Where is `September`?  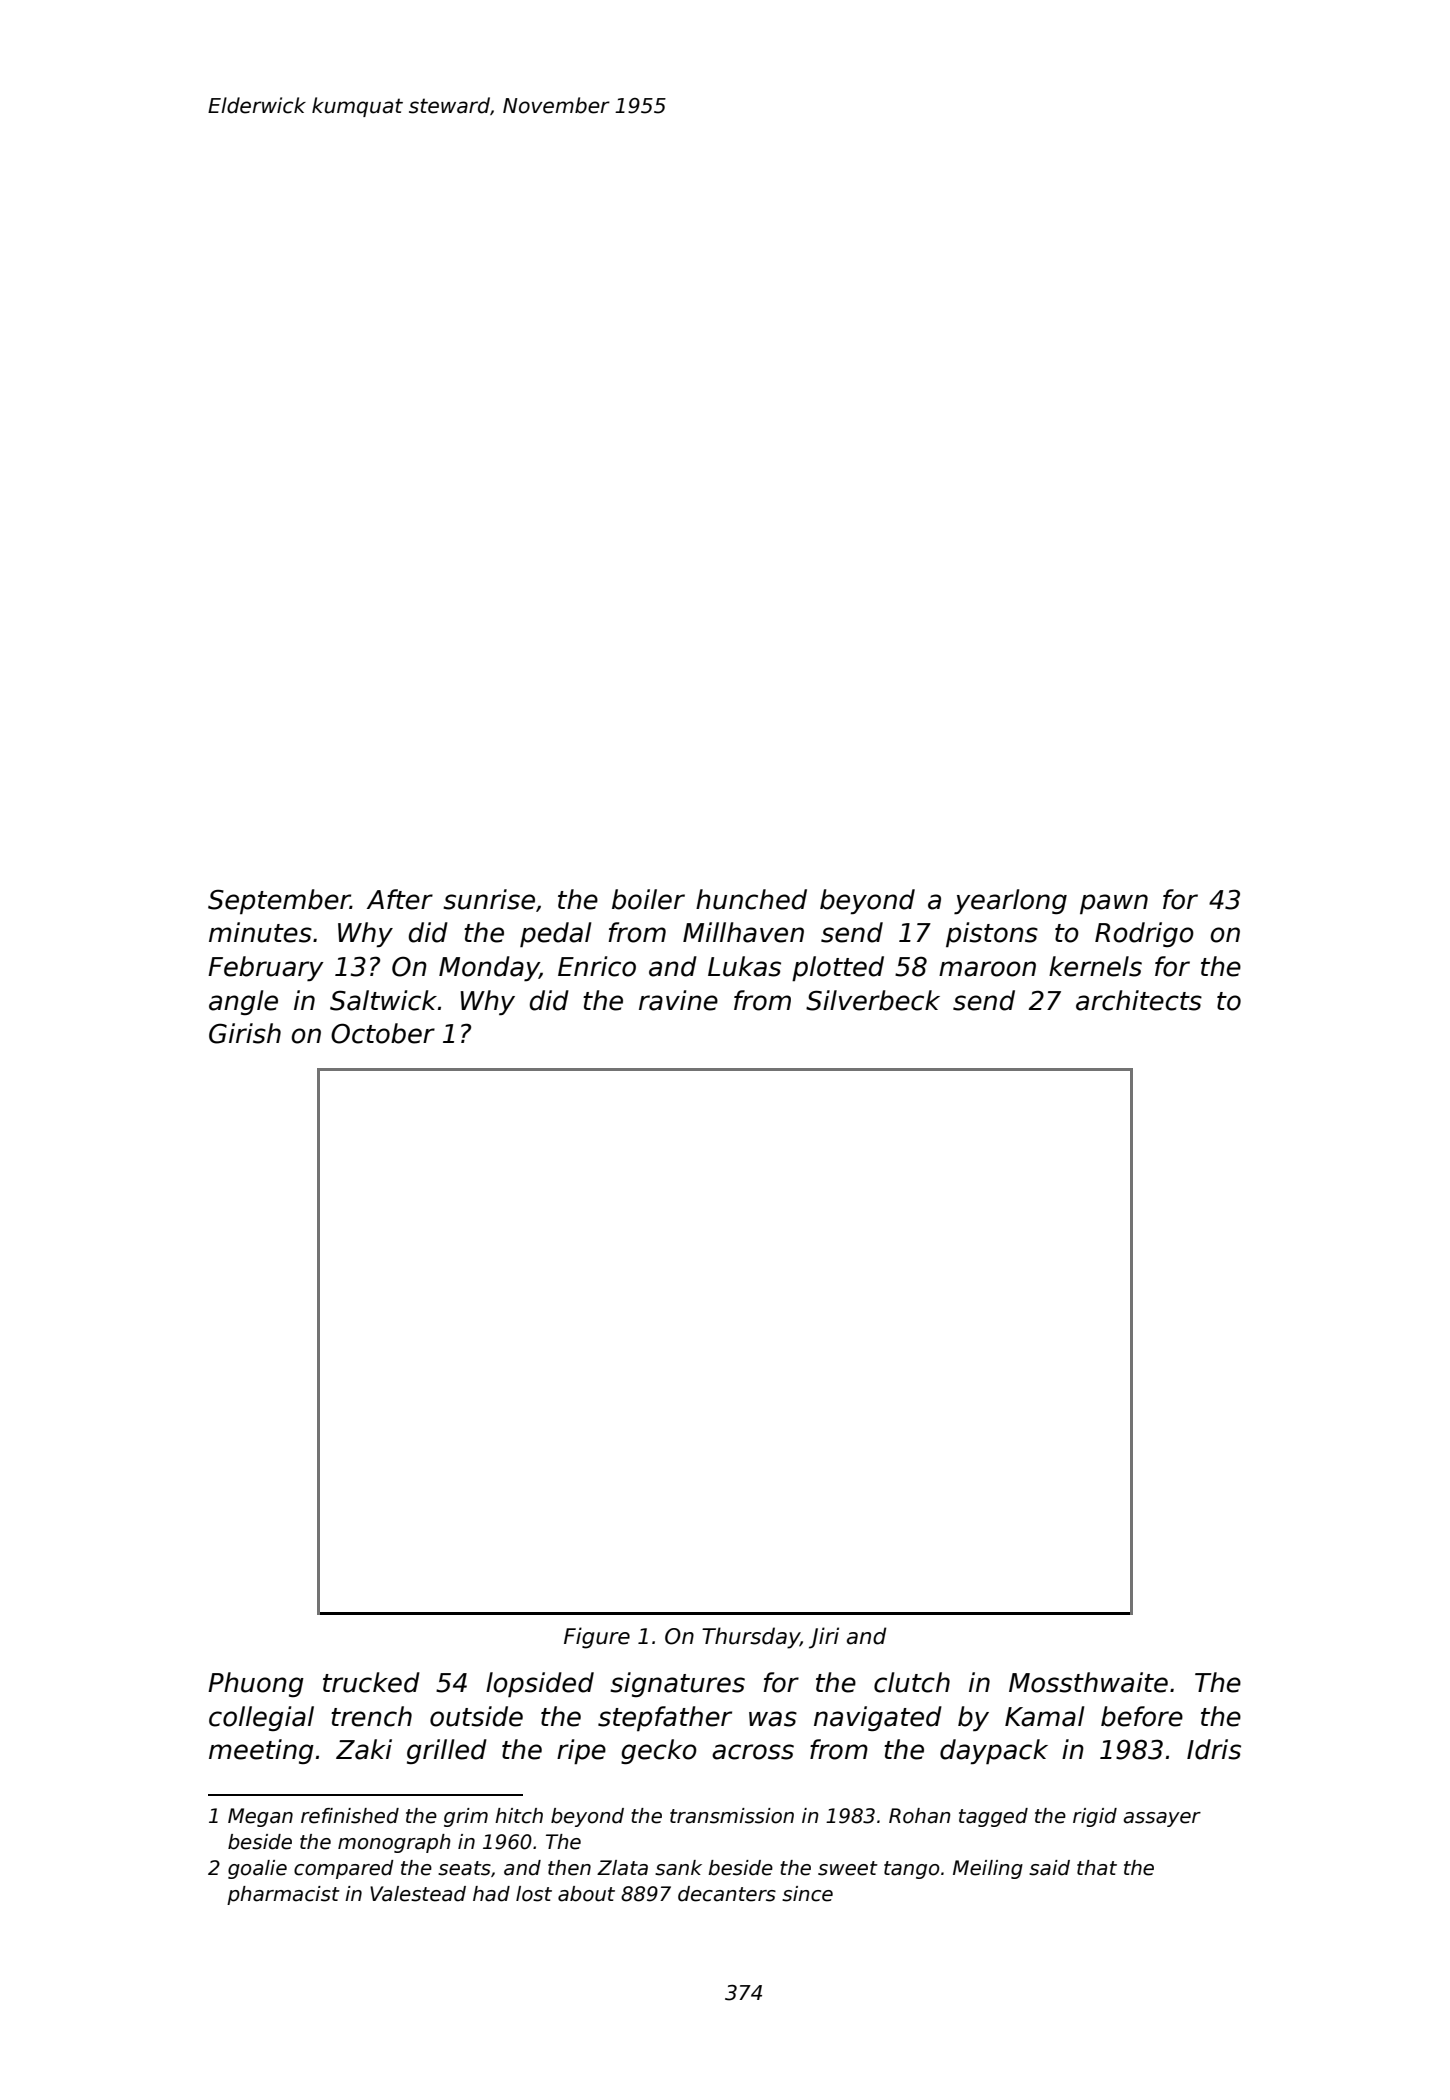 September is located at coordinates (279, 901).
